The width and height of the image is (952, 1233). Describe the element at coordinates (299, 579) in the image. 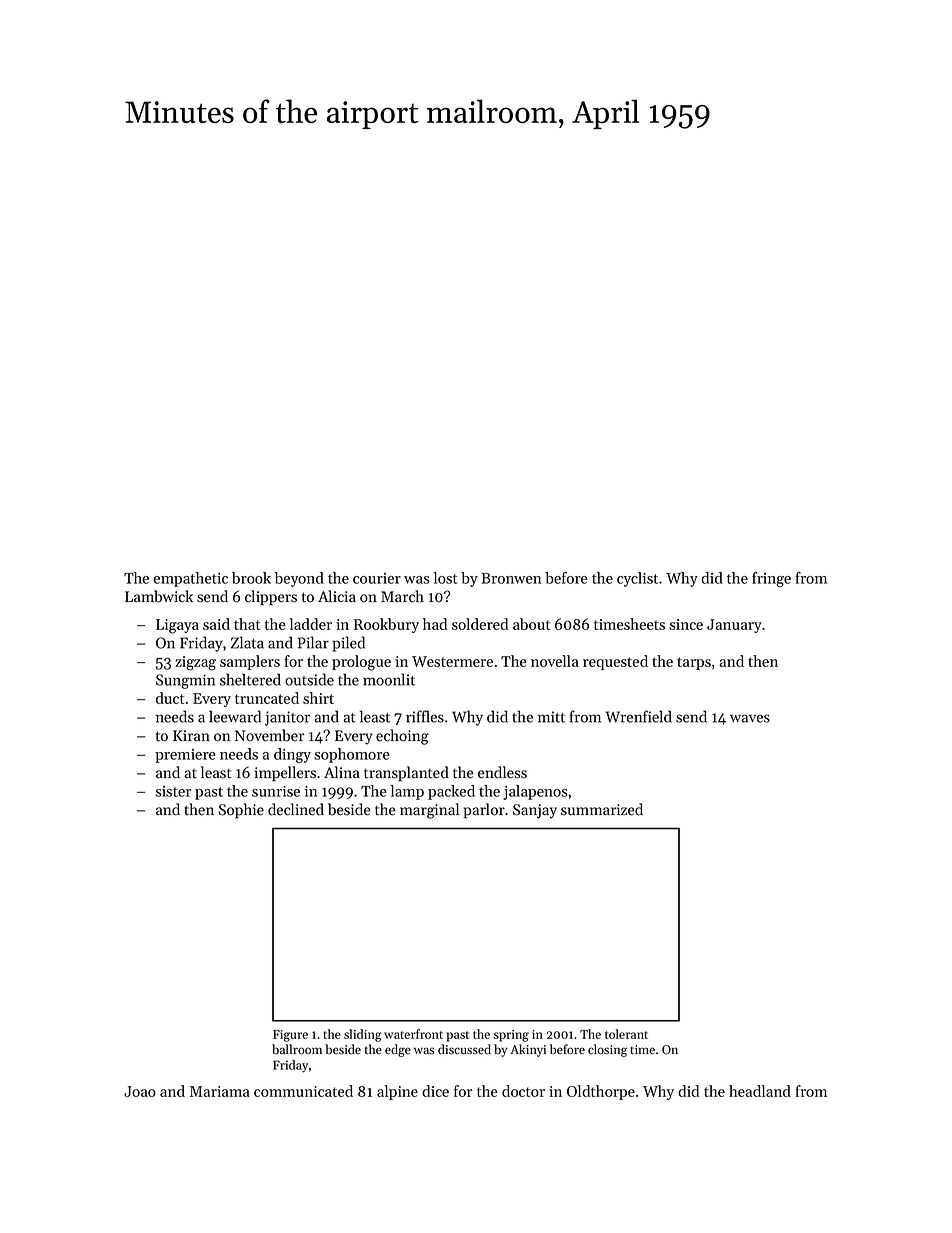

I see `beyond` at that location.
